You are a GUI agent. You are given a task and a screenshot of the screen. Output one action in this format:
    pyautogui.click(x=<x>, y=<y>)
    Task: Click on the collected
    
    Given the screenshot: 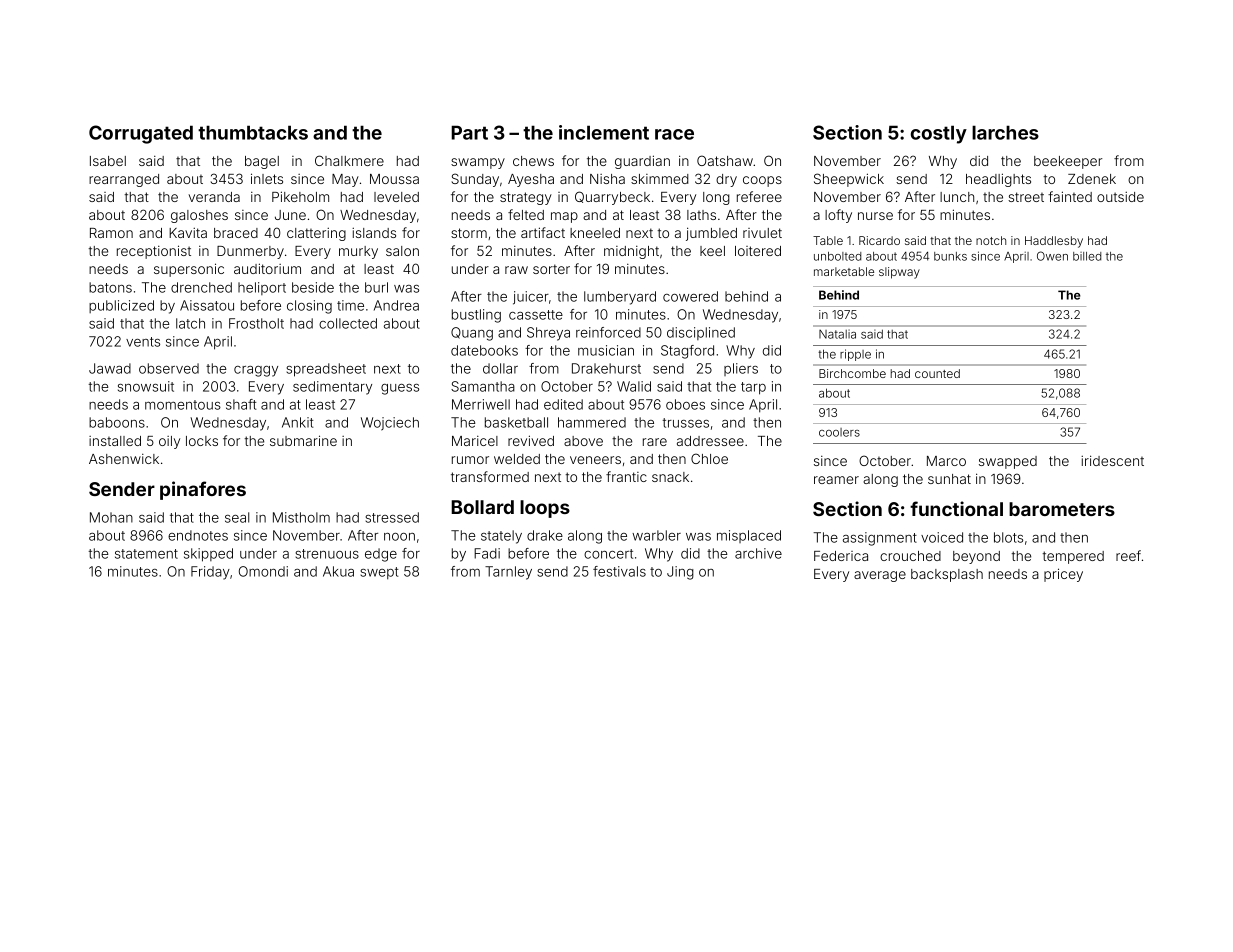 What is the action you would take?
    pyautogui.click(x=348, y=323)
